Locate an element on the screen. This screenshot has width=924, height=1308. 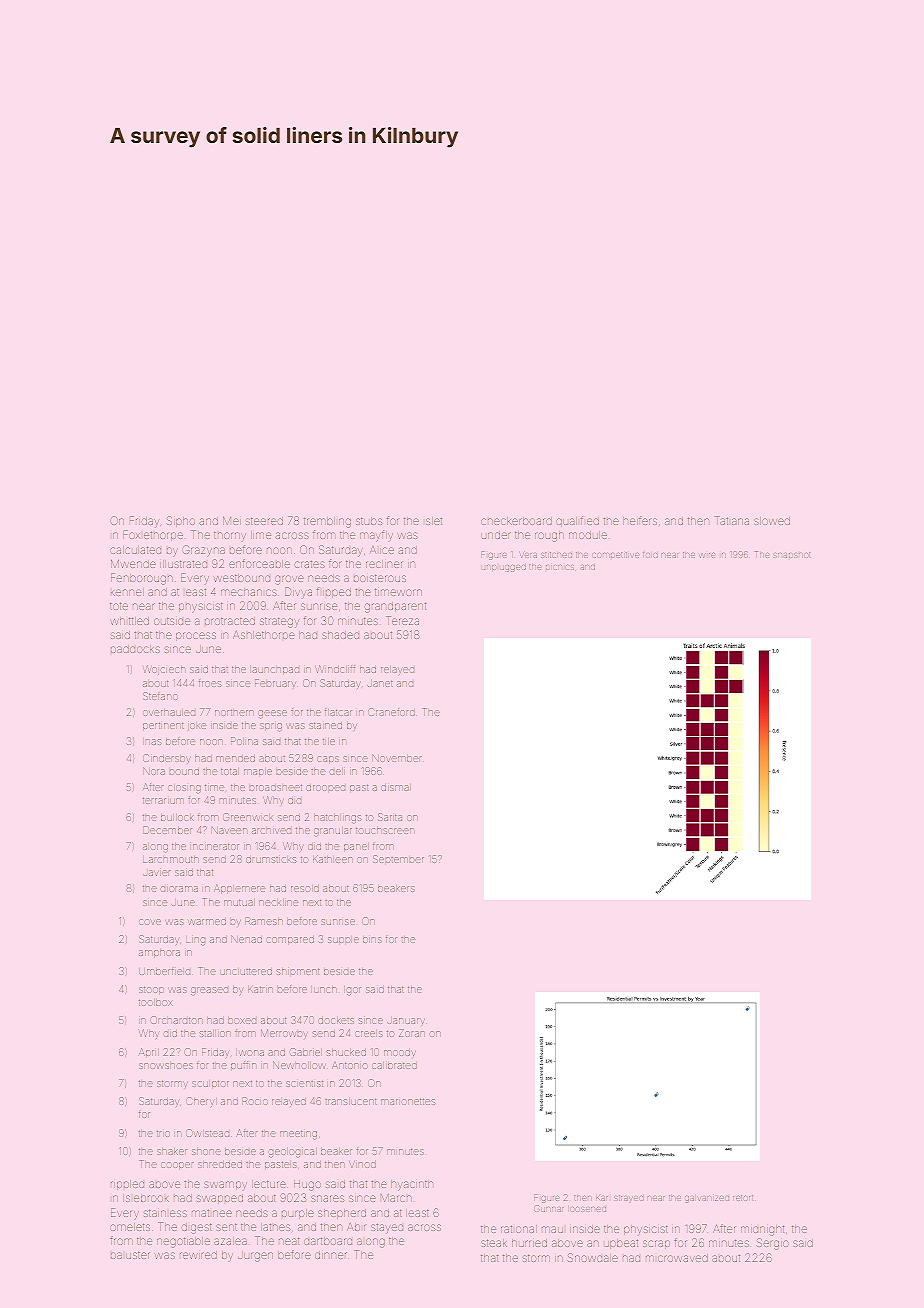
lecture is located at coordinates (269, 1184).
